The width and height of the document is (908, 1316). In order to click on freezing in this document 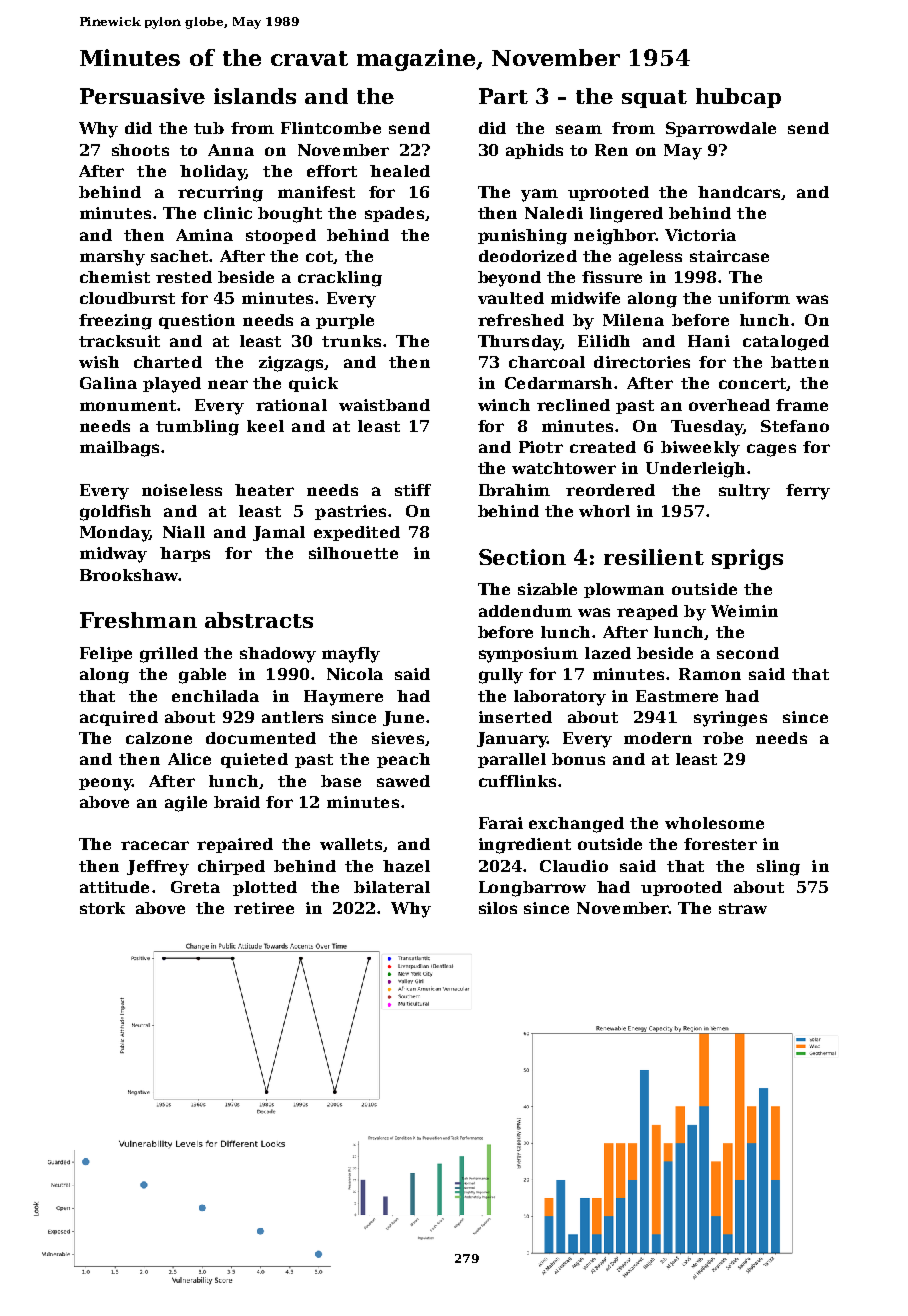, I will do `click(115, 322)`.
